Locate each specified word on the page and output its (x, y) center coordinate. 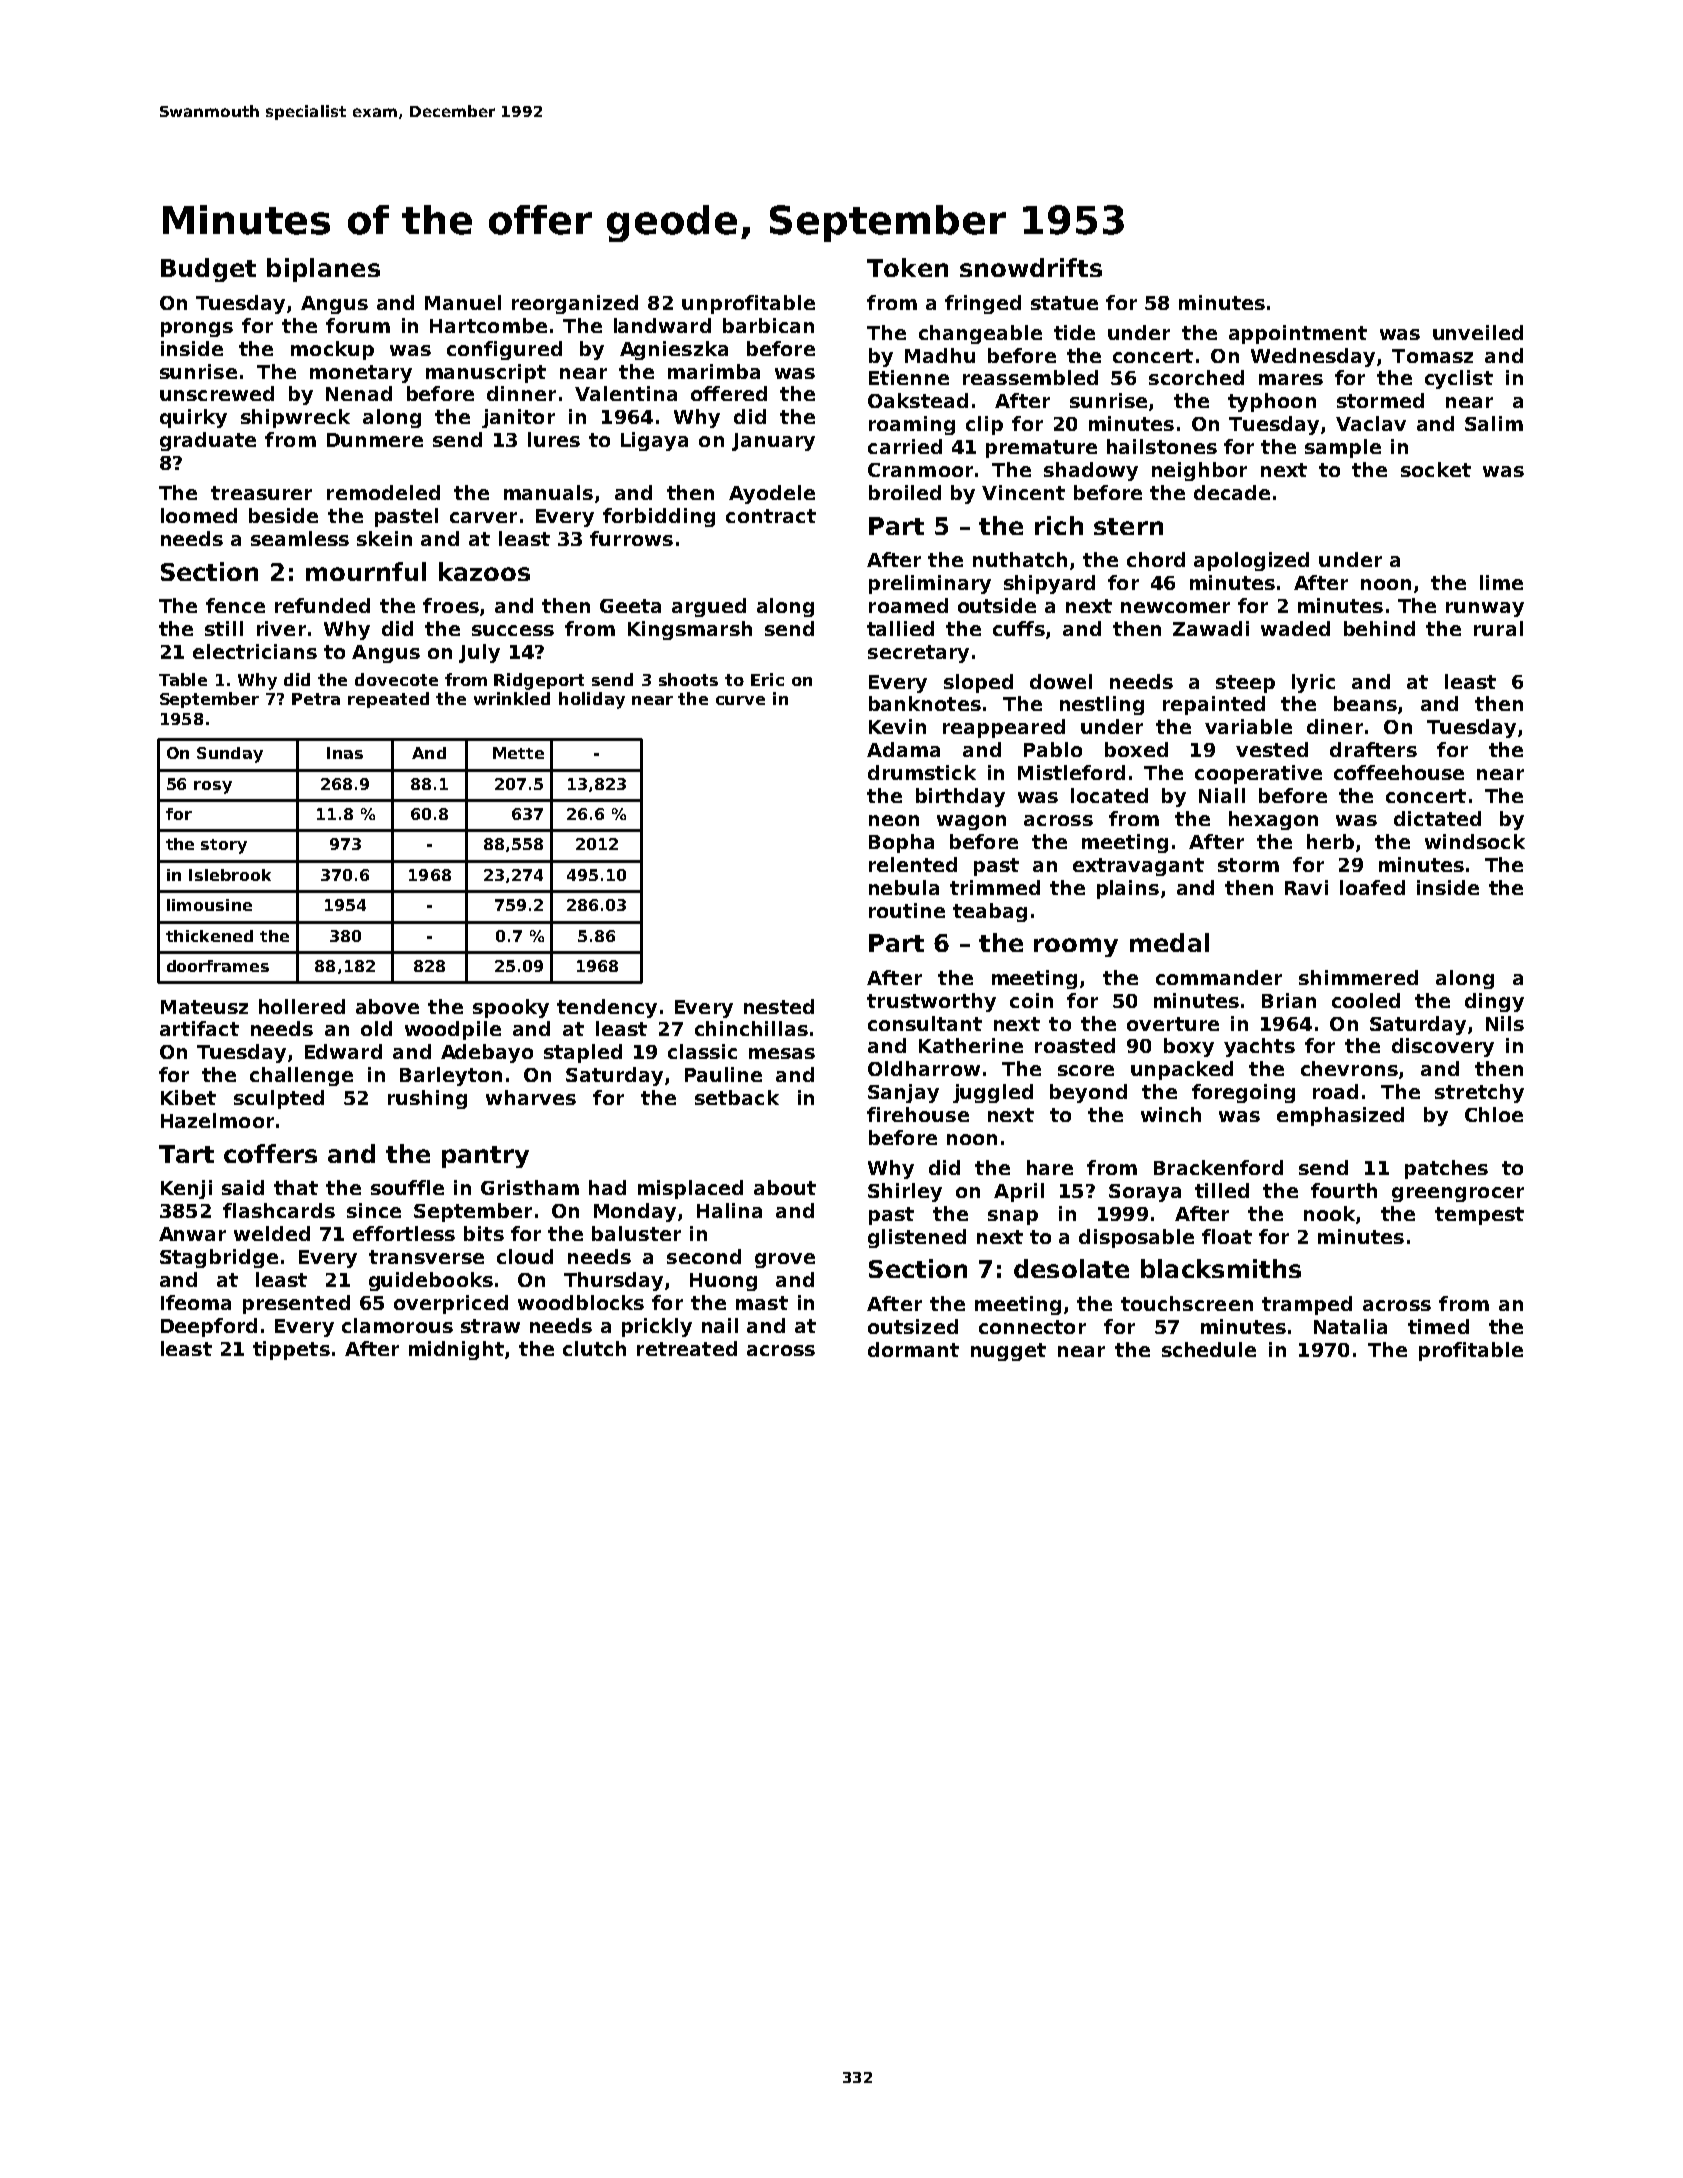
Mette (518, 753)
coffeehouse (1399, 772)
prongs (197, 329)
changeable (980, 334)
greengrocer (1458, 1194)
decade (1232, 492)
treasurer (261, 493)
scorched (1196, 377)
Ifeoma (196, 1302)
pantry (485, 1157)
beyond (1088, 1093)
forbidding (659, 517)
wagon (971, 822)
